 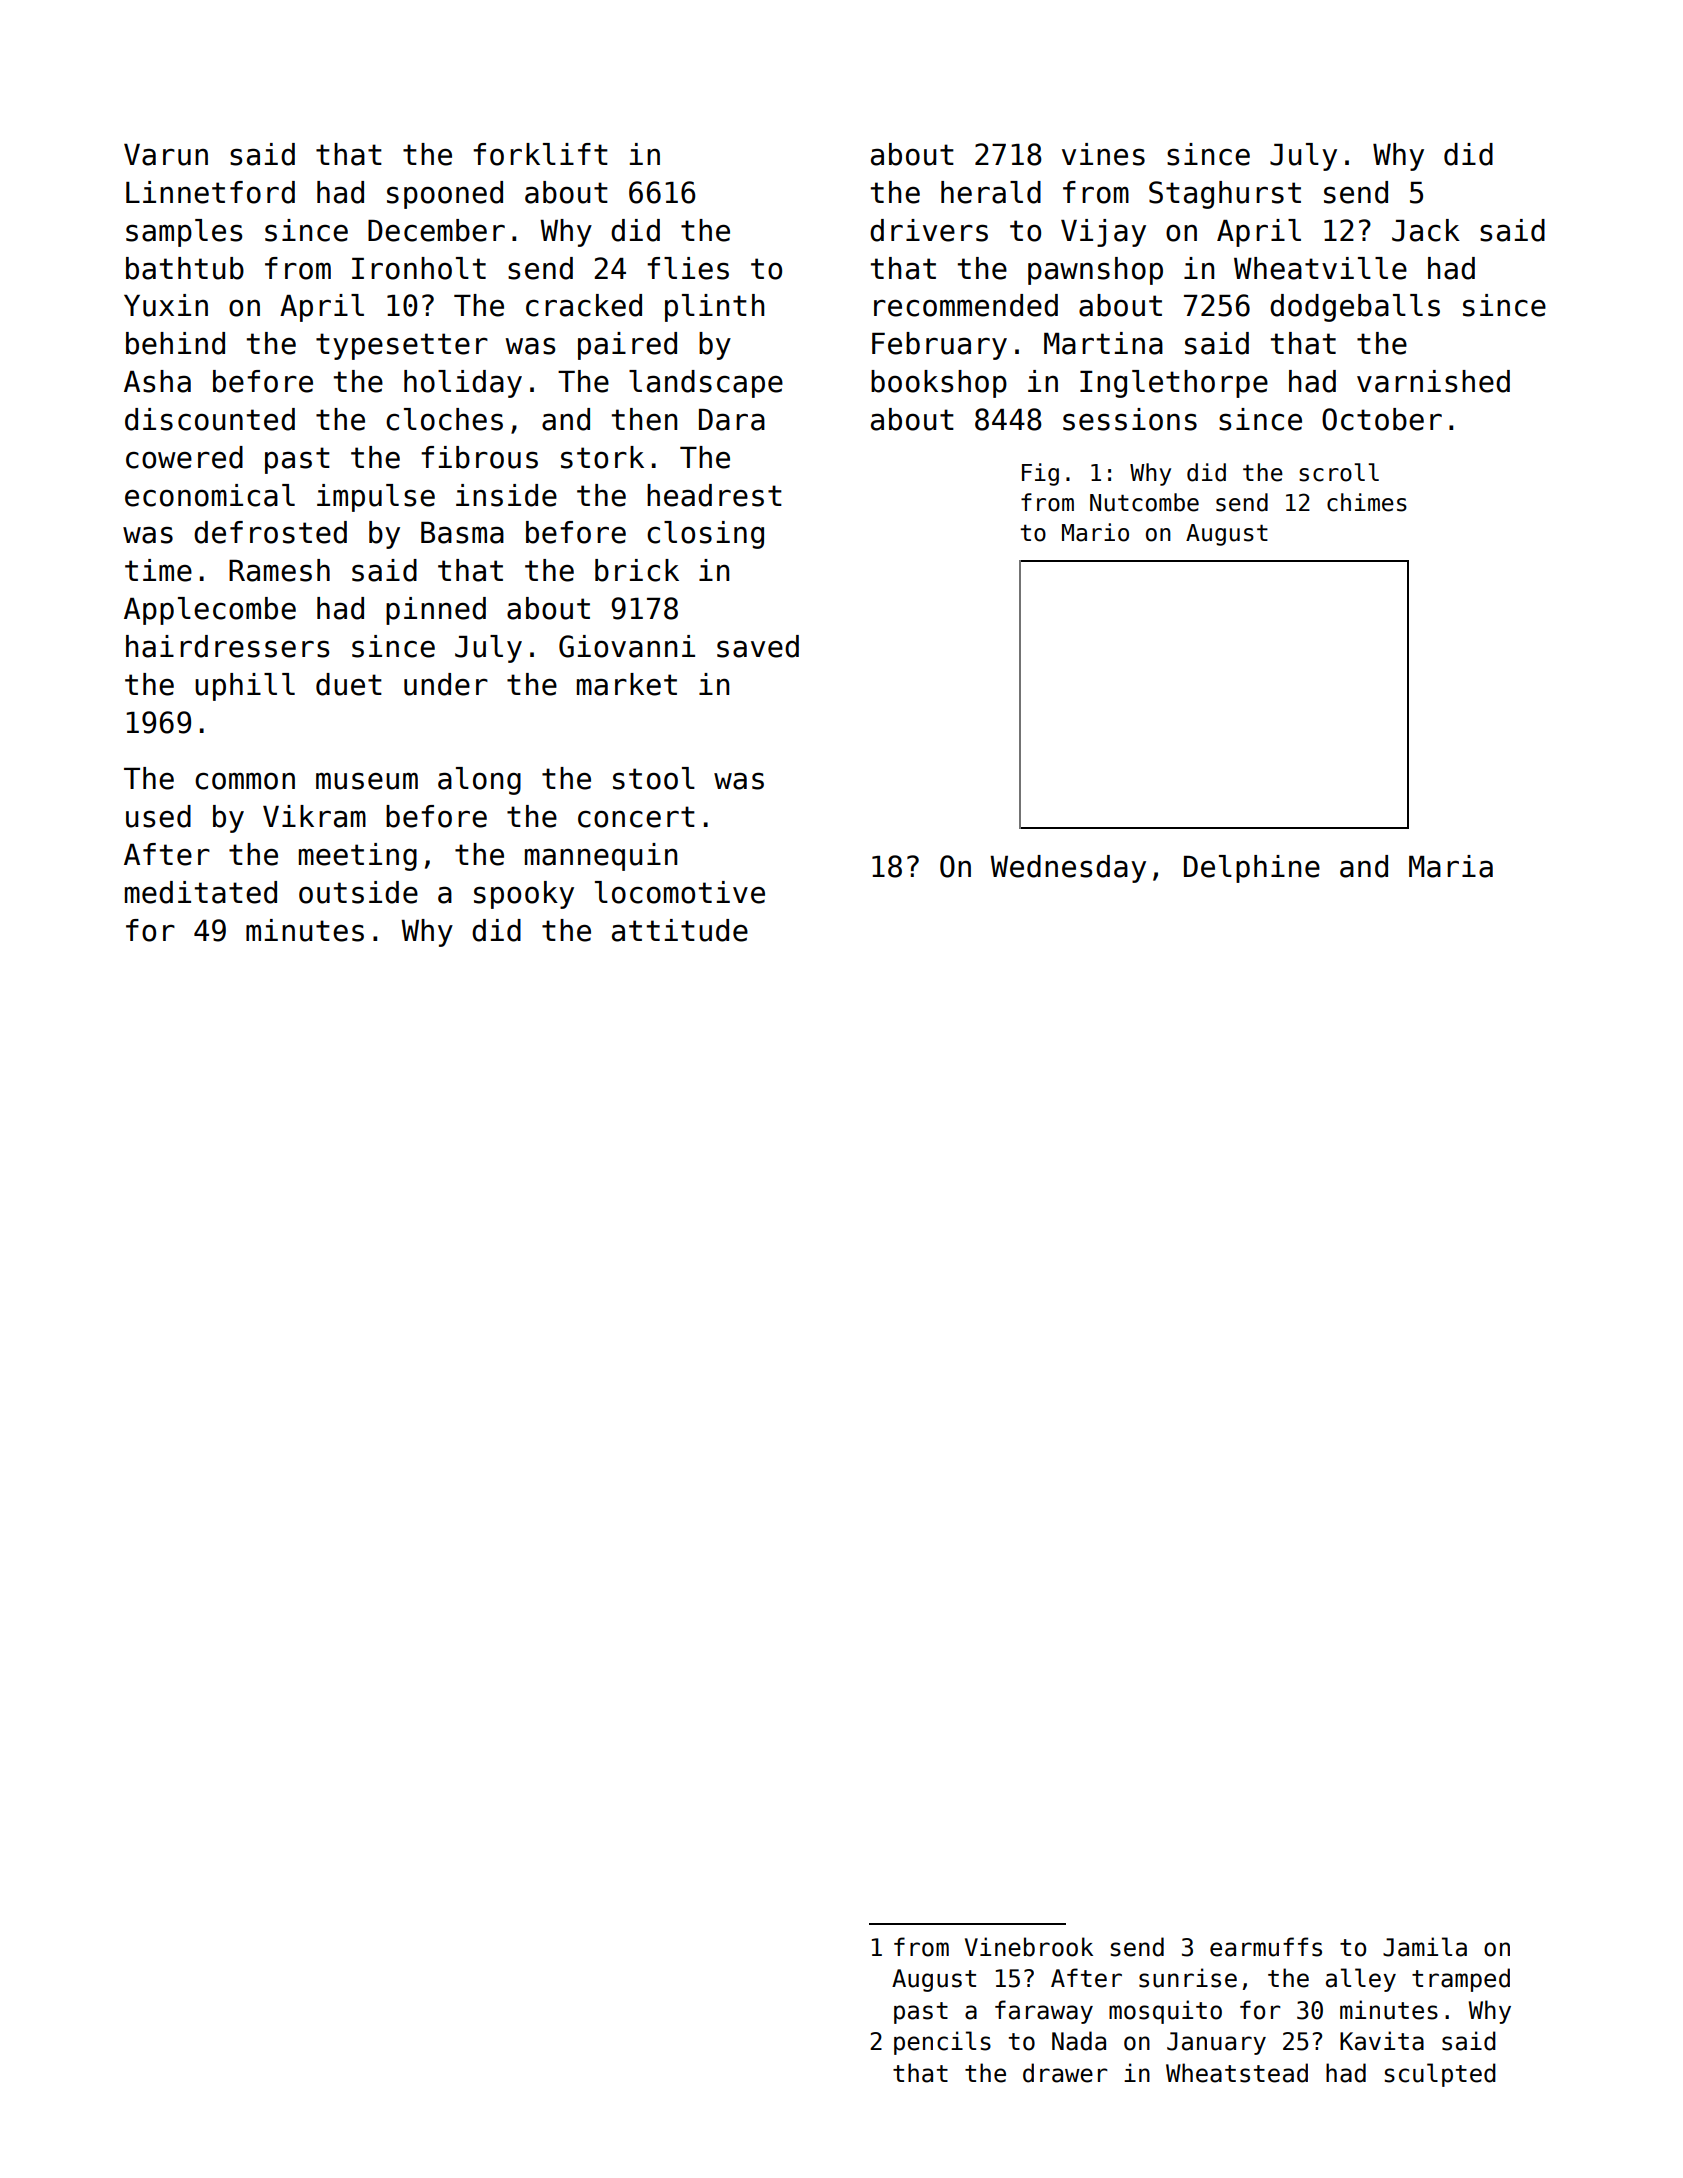 I want to click on earmuffs, so click(x=1266, y=1947).
